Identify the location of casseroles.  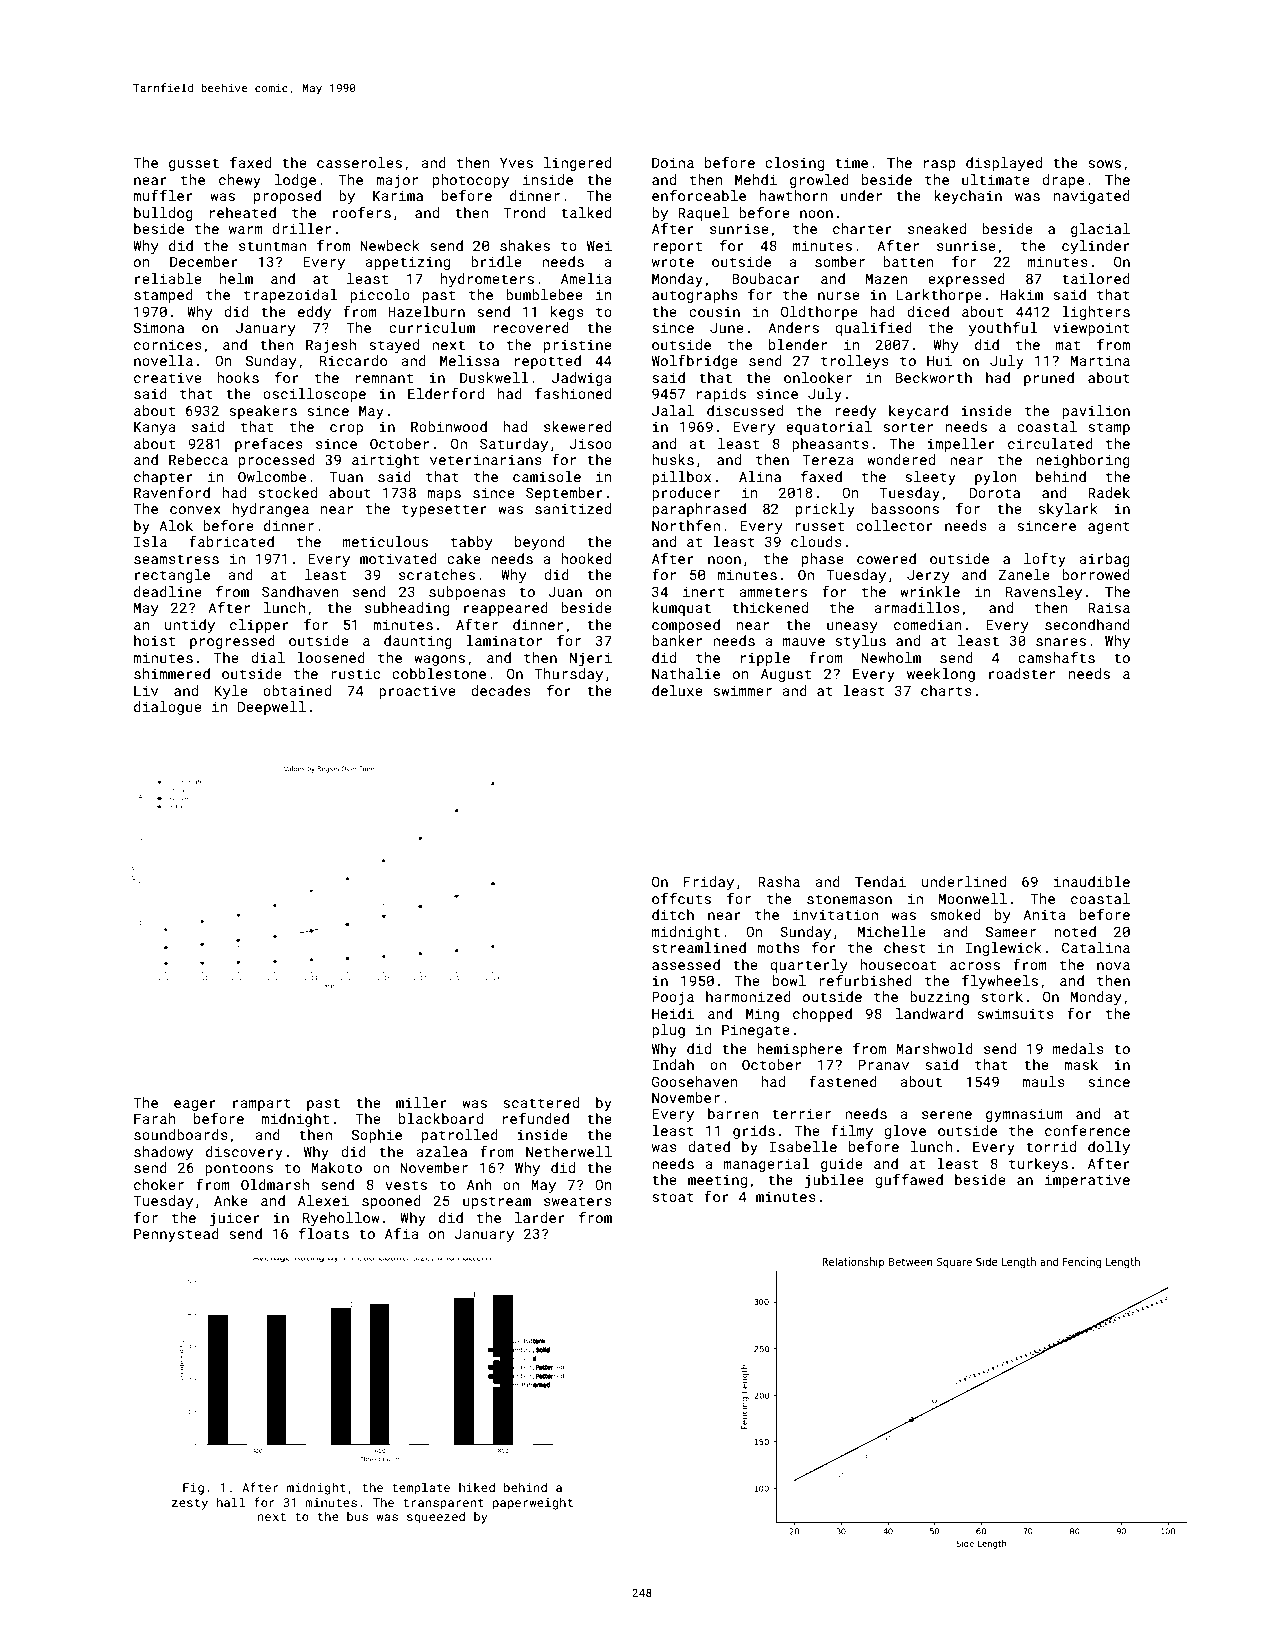
(359, 162).
